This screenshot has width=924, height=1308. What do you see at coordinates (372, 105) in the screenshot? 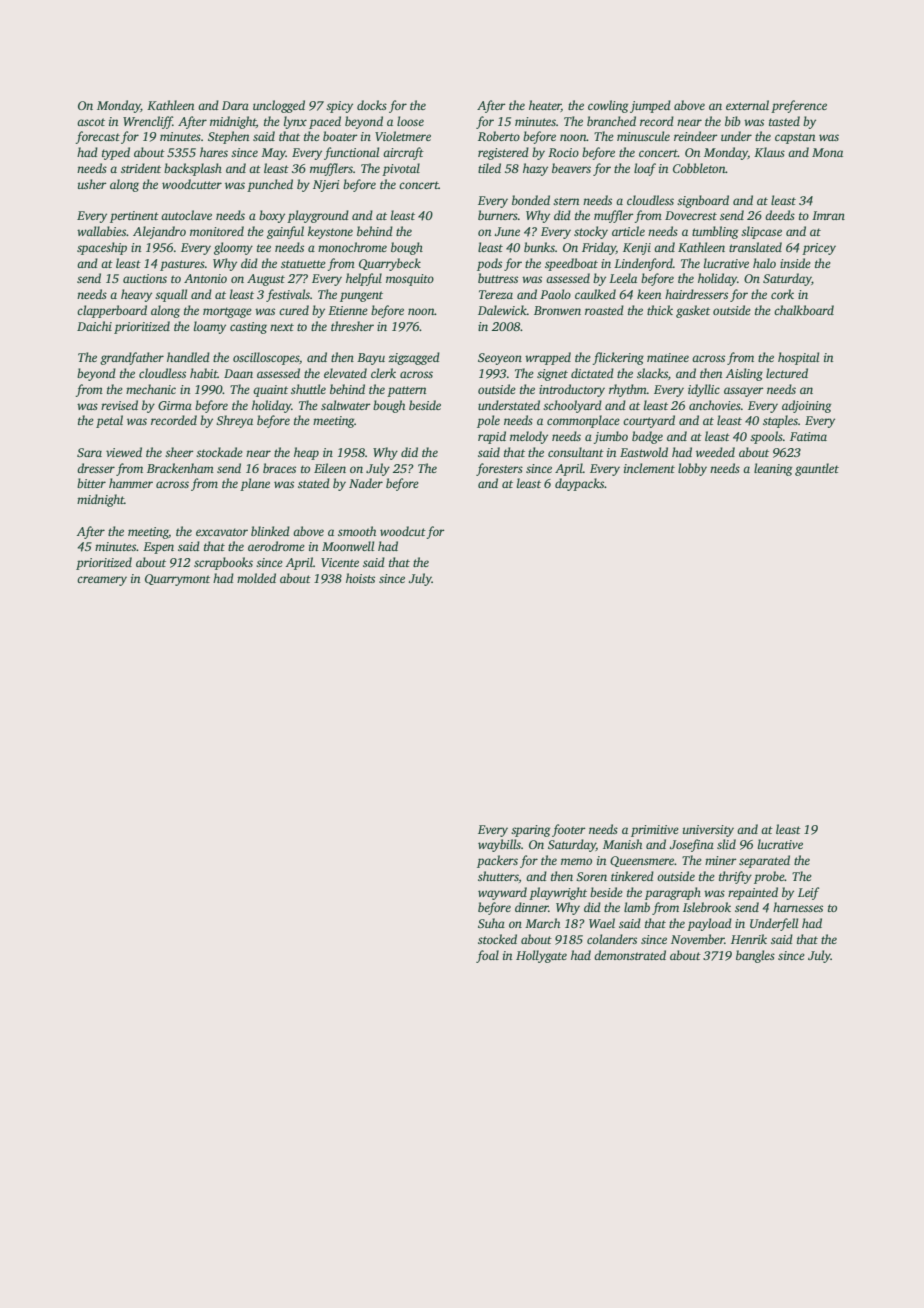
I see `docks` at bounding box center [372, 105].
